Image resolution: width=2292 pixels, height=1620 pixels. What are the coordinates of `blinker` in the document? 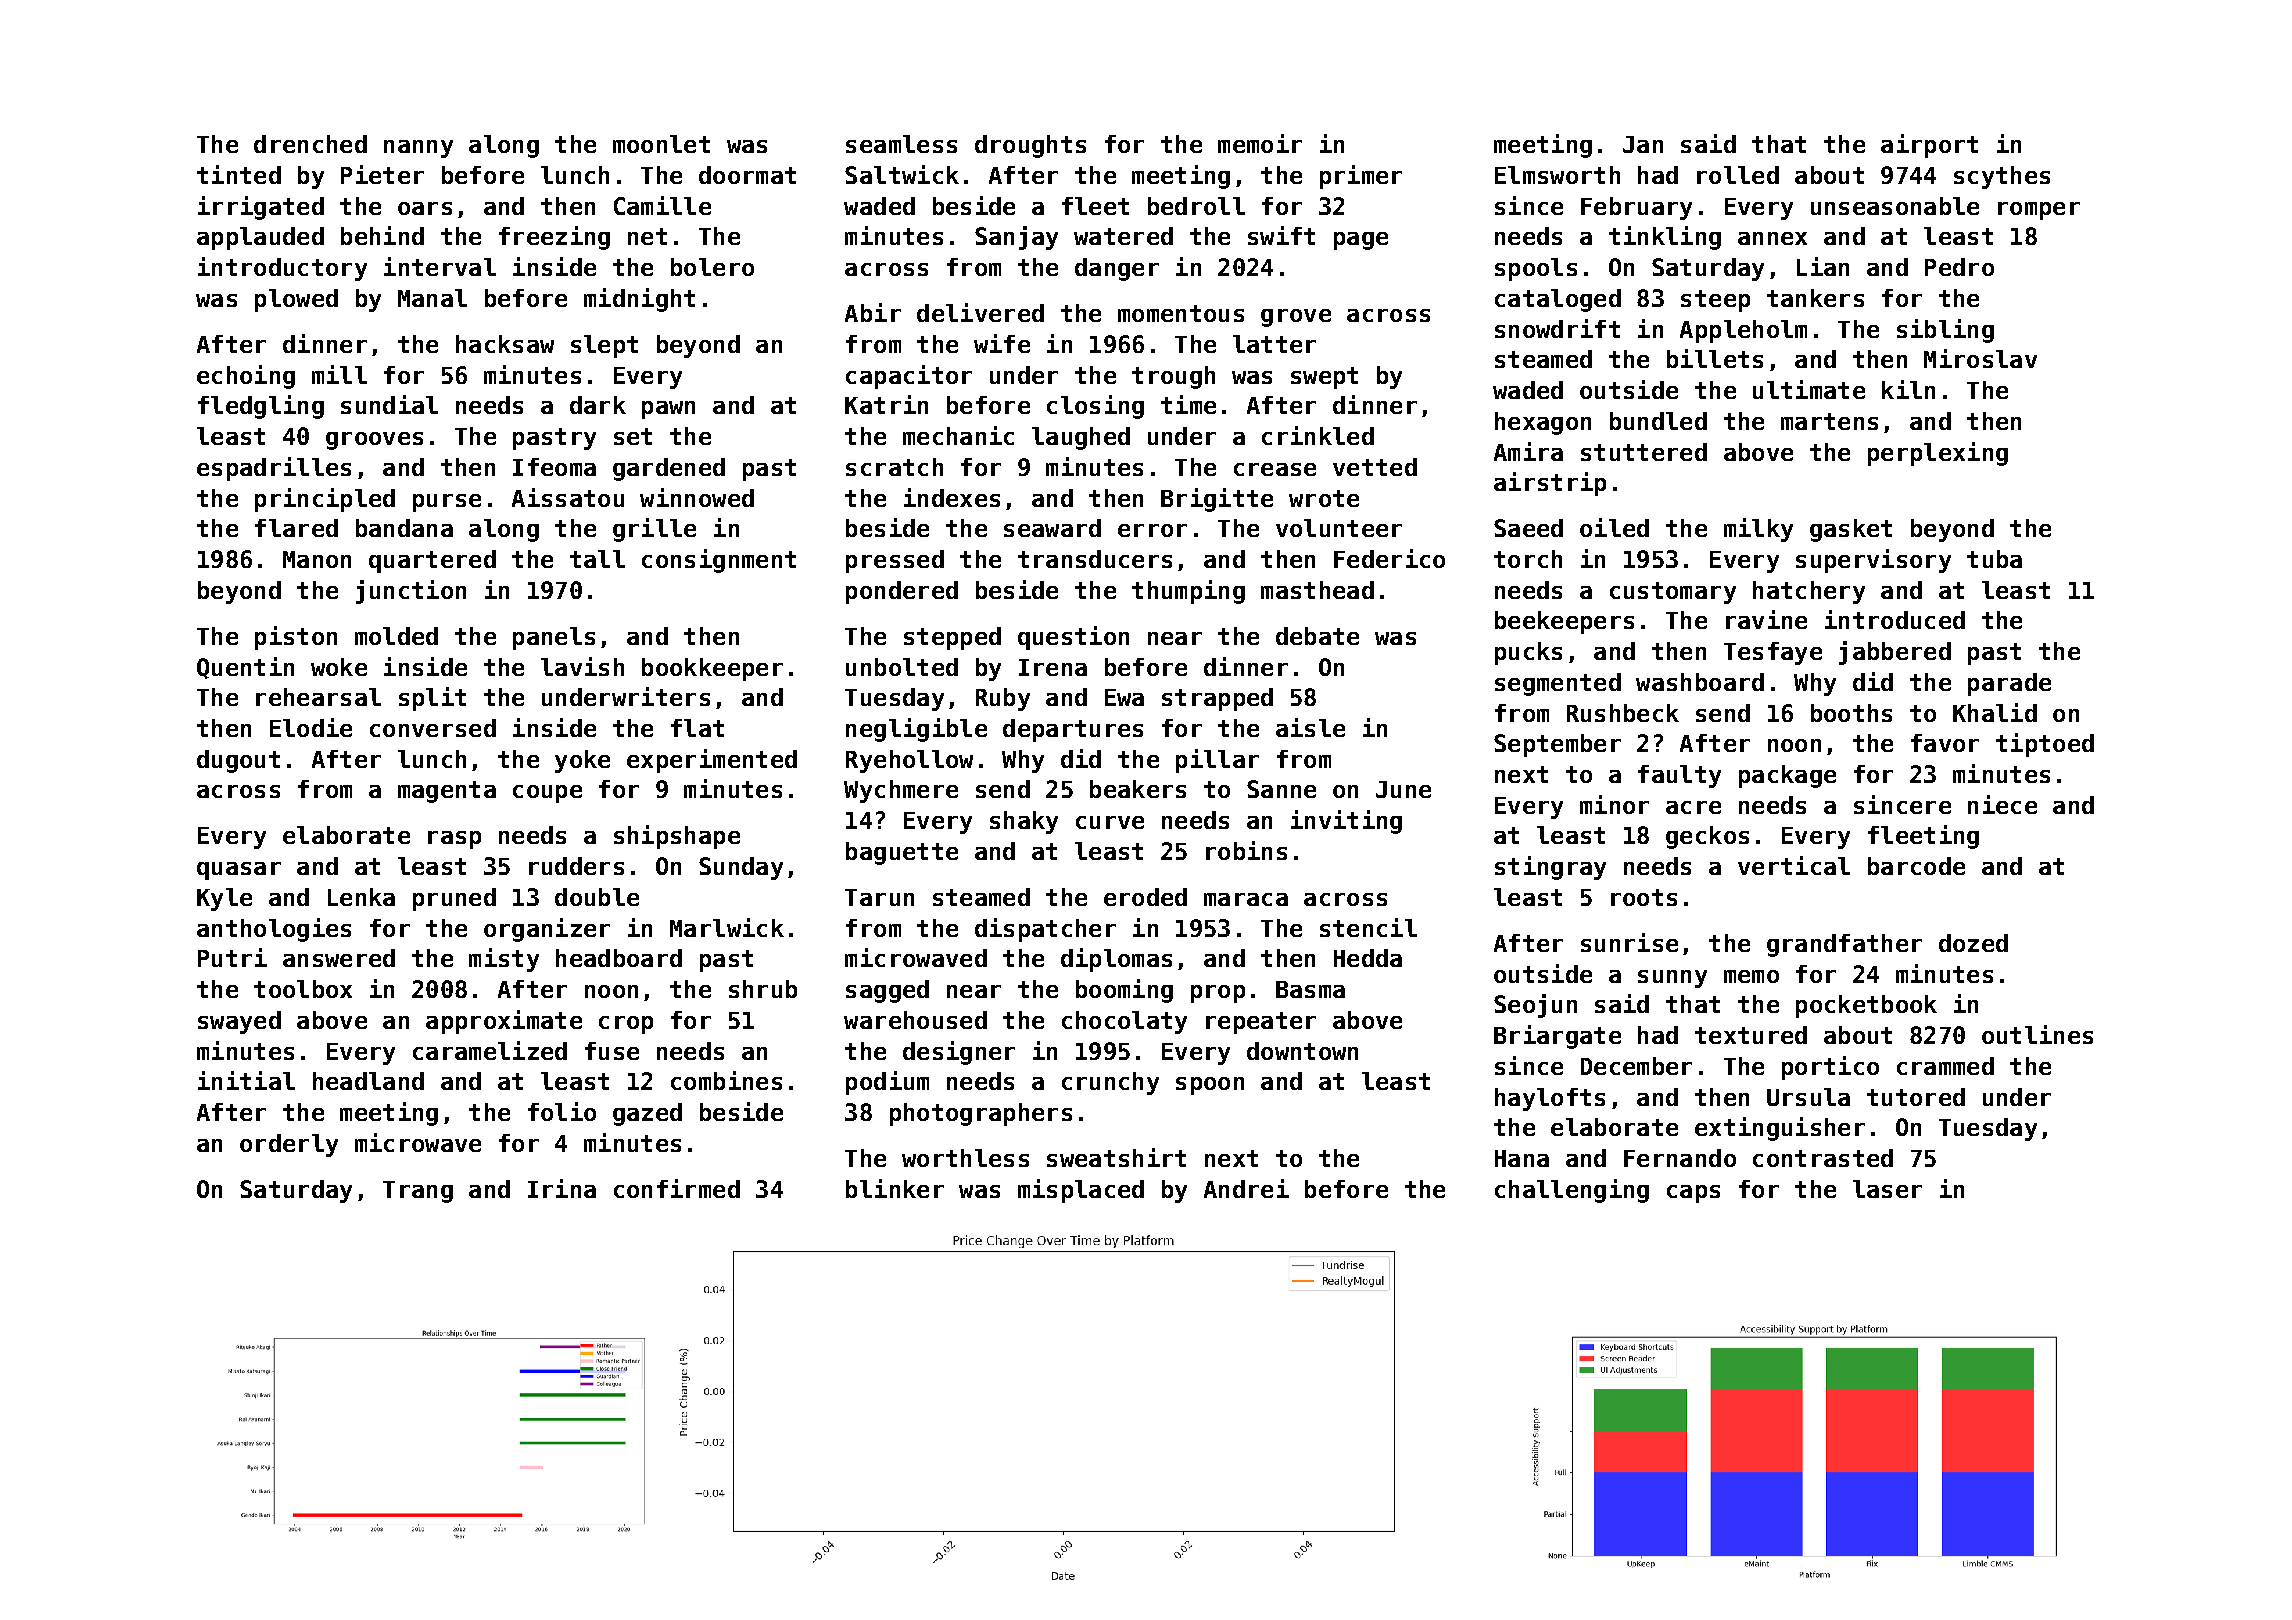 It's located at (895, 1188).
